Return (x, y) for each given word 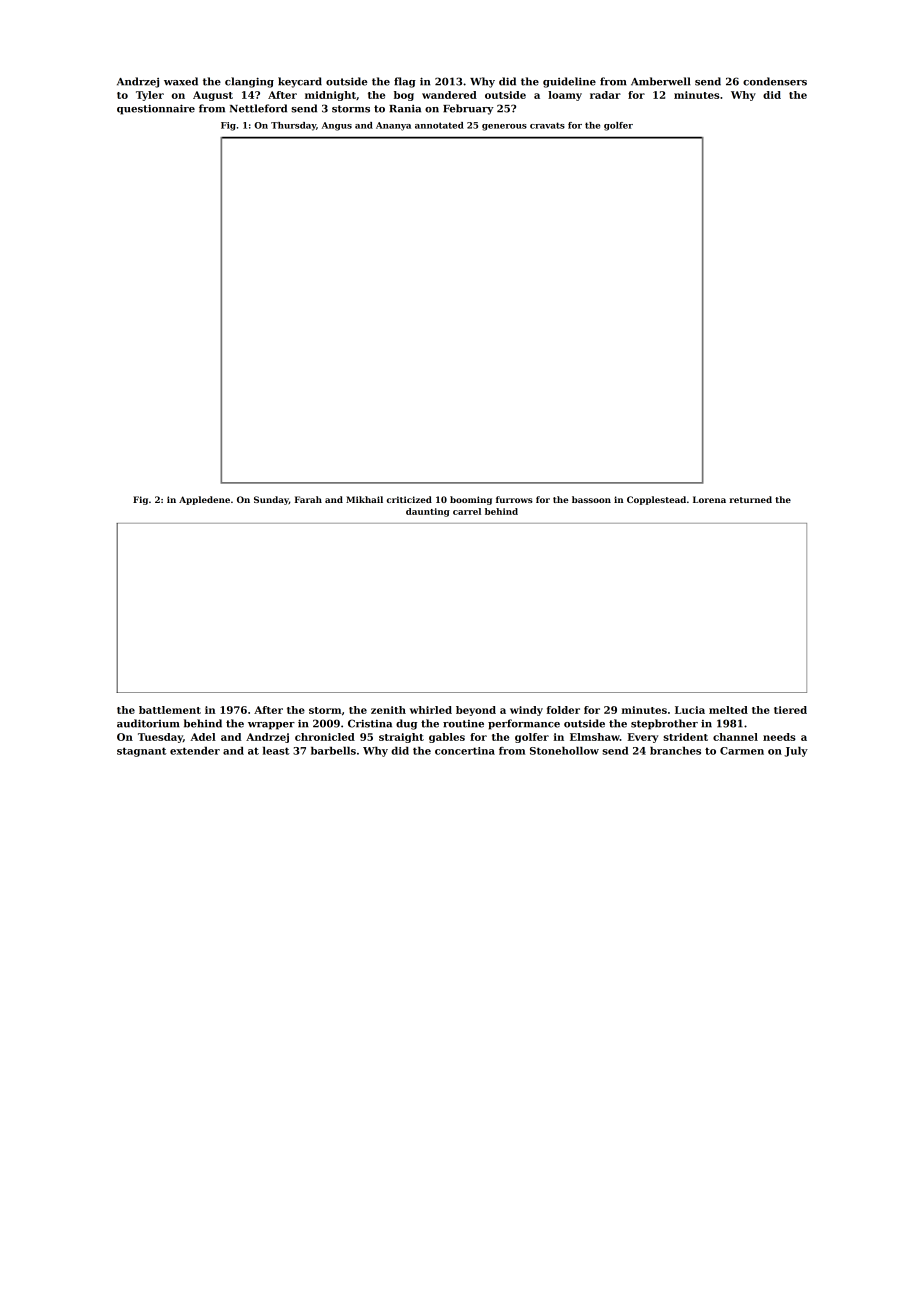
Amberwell (661, 81)
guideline (569, 82)
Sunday (271, 500)
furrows (514, 499)
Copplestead (656, 500)
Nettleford (258, 108)
